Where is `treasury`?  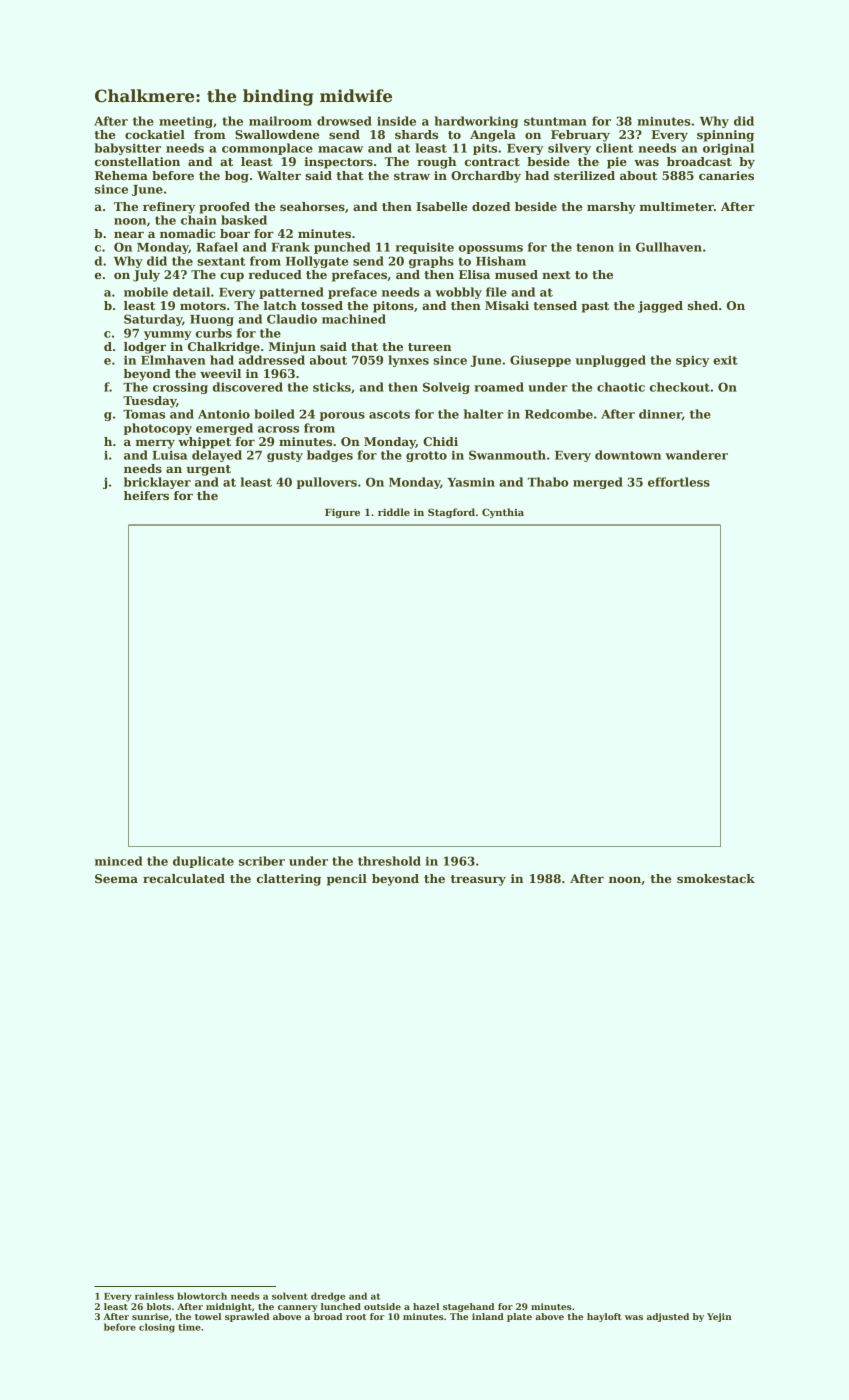
treasury is located at coordinates (478, 880).
